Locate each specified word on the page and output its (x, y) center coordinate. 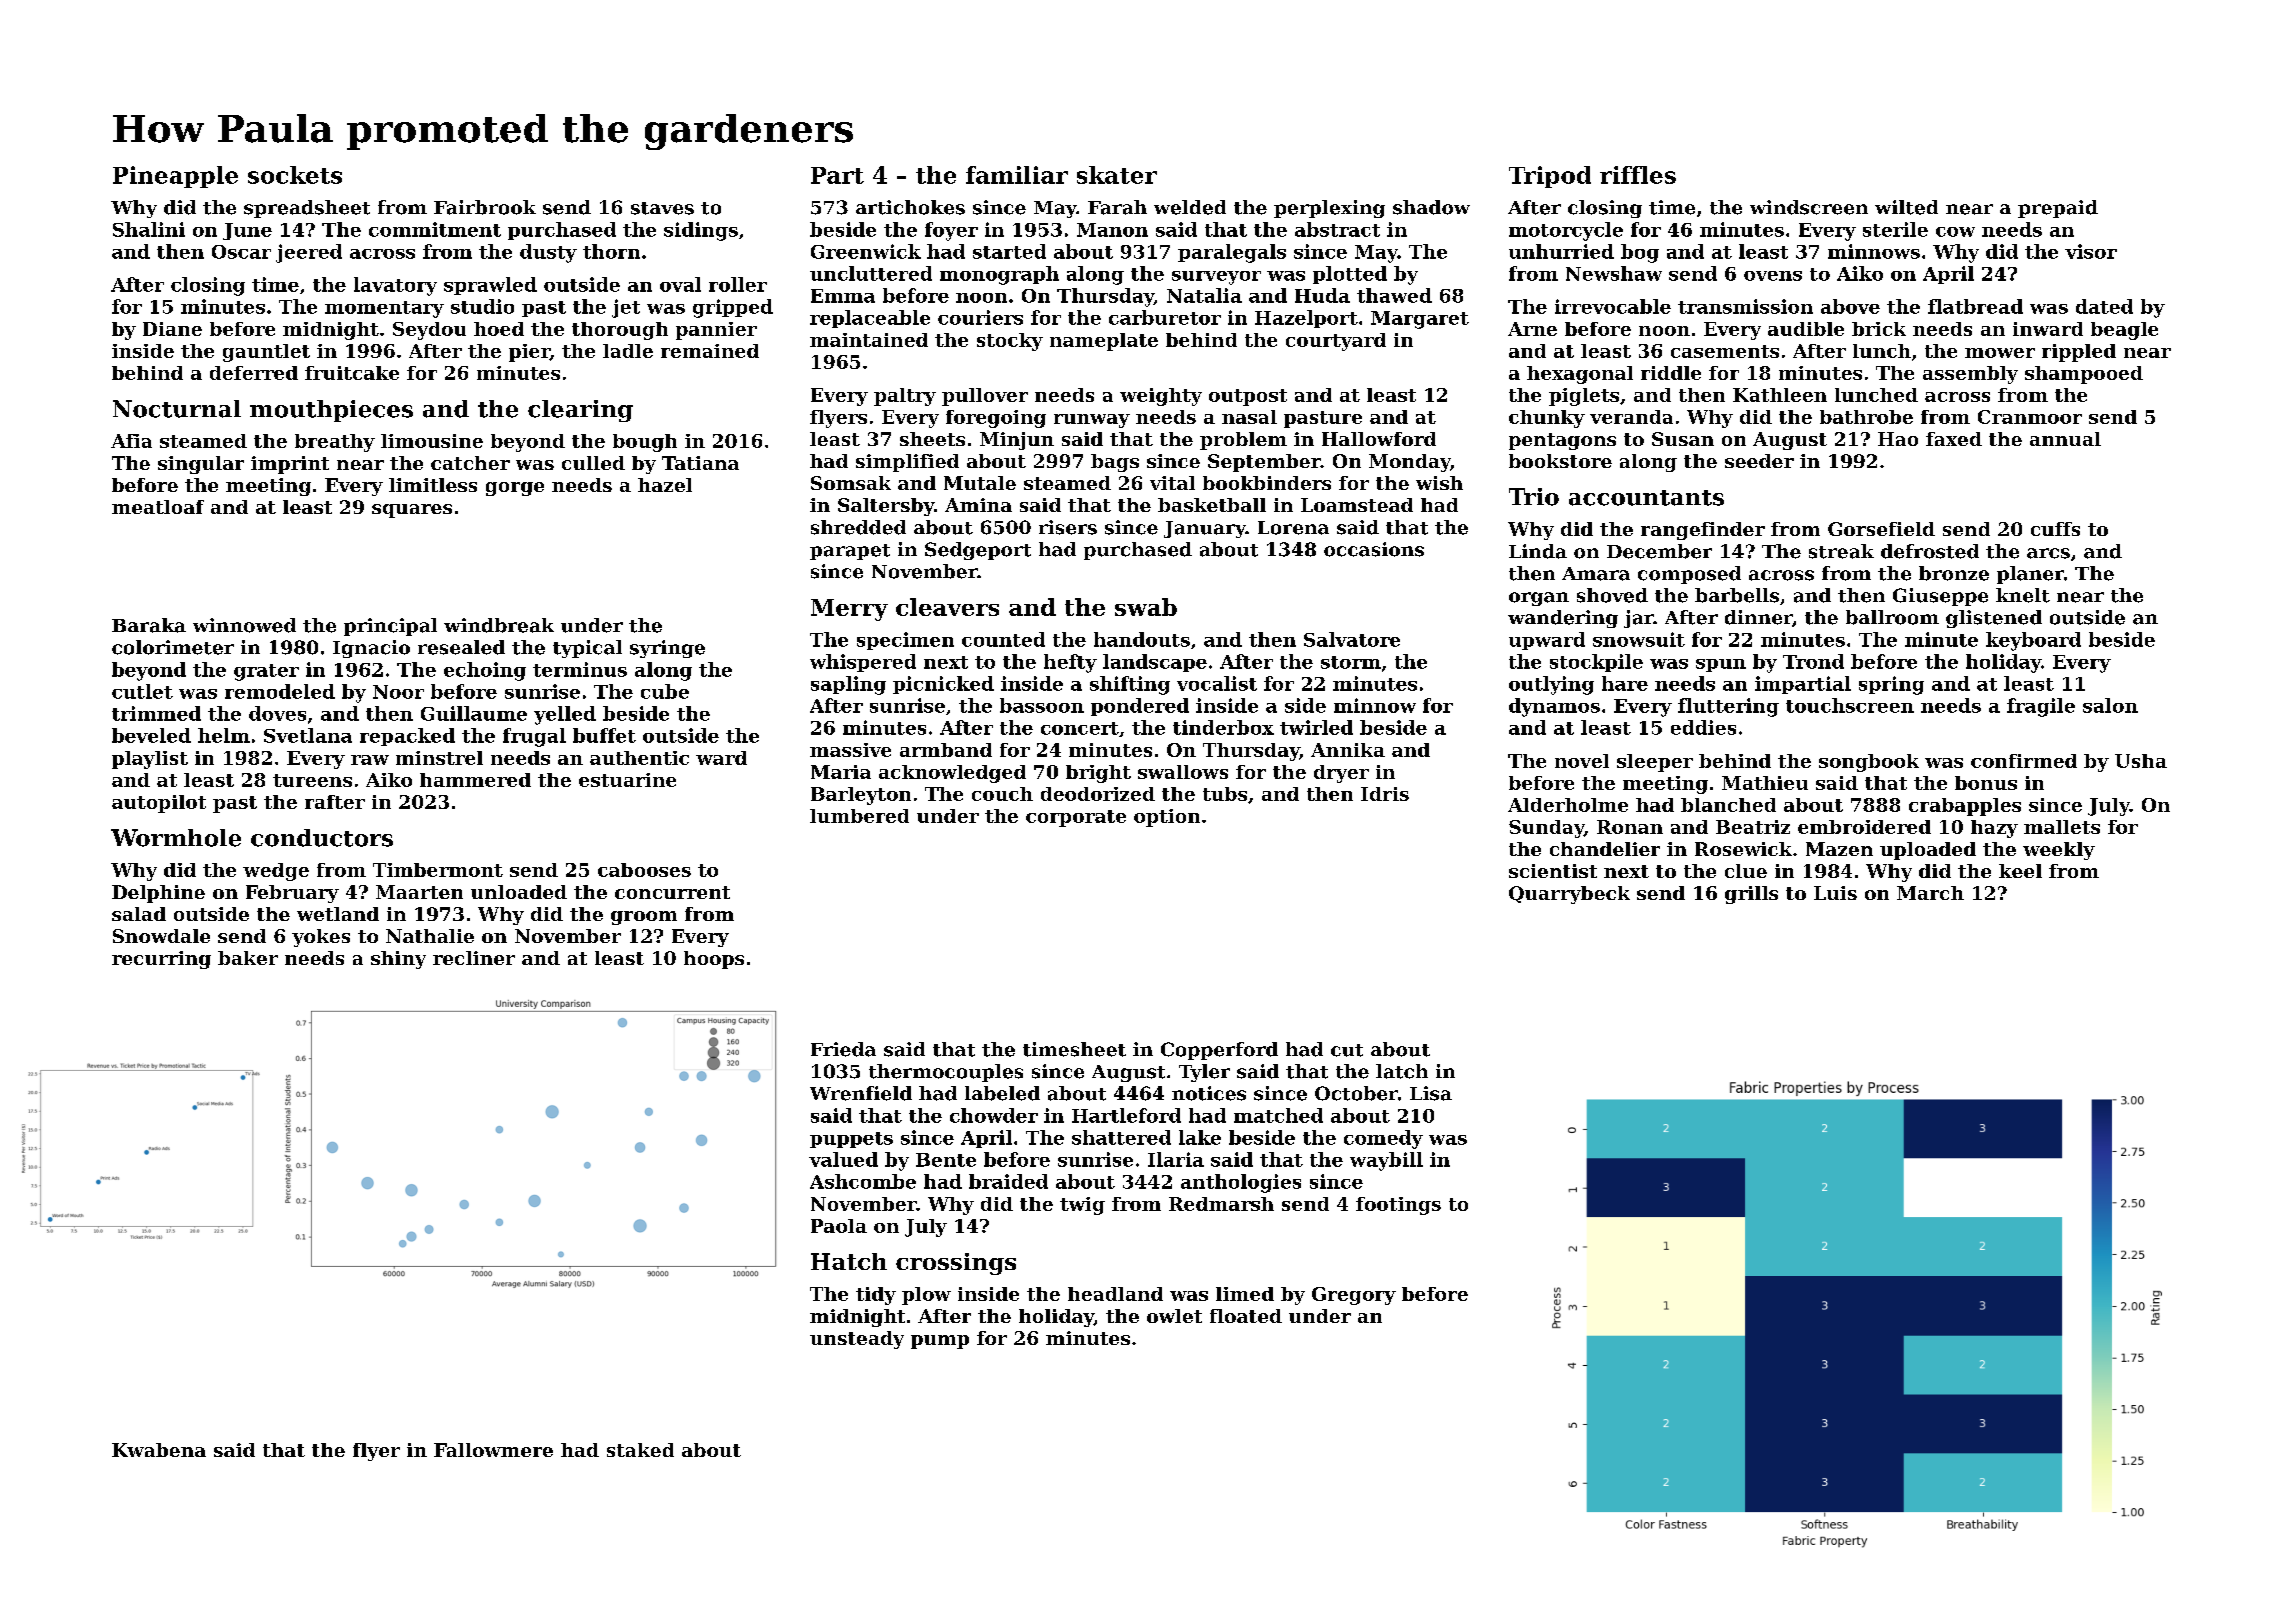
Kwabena (159, 1450)
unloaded (519, 892)
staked (640, 1450)
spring (1891, 685)
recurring (161, 960)
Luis (1835, 893)
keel (2020, 871)
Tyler (1204, 1073)
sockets (295, 175)
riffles (1638, 175)
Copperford (1219, 1051)
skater (1117, 175)
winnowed (244, 625)
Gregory (1354, 1296)
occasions (1374, 549)
